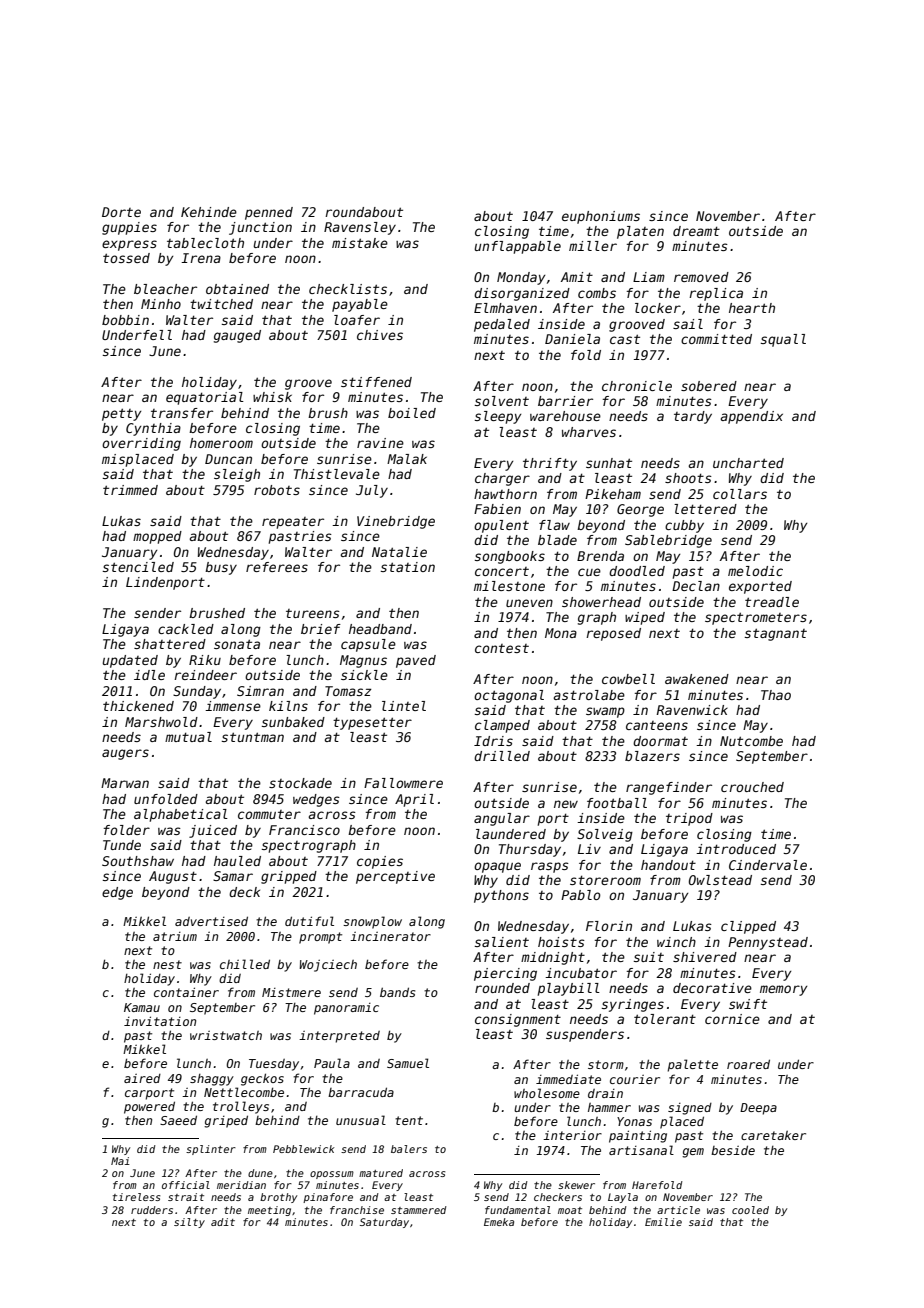 Image resolution: width=924 pixels, height=1308 pixels. What do you see at coordinates (138, 567) in the image?
I see `stenciled` at bounding box center [138, 567].
